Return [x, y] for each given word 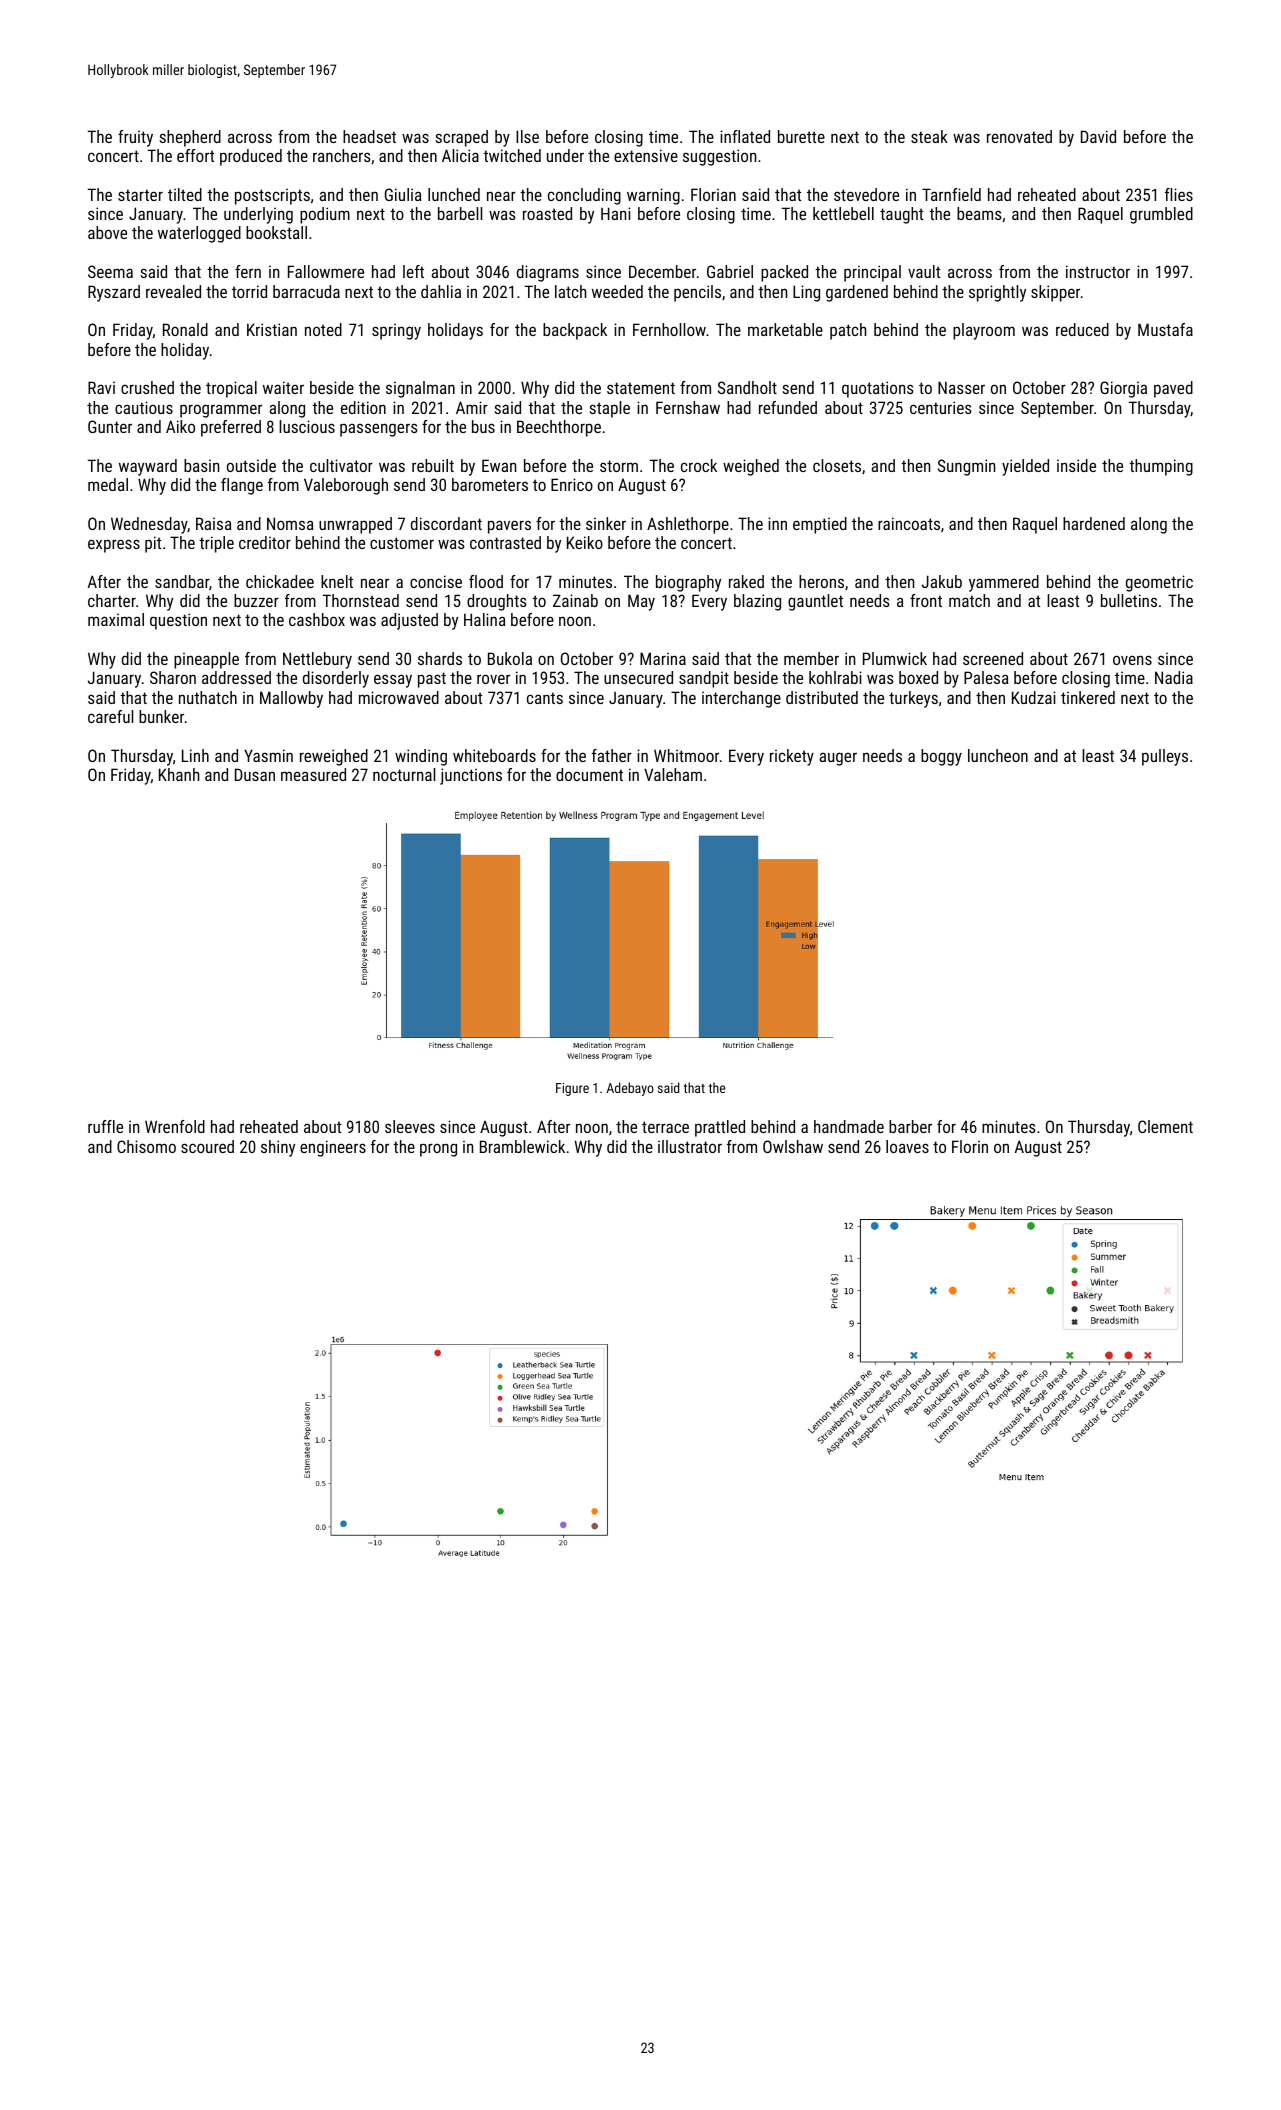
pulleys [1165, 757]
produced [251, 157]
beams [979, 213]
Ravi [101, 387]
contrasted [505, 542]
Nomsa [290, 523]
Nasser [961, 387]
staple [609, 409]
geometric [1159, 583]
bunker [161, 716]
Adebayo [630, 1089]
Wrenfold [175, 1126]
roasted [547, 213]
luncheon [998, 755]
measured [313, 774]
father [612, 755]
